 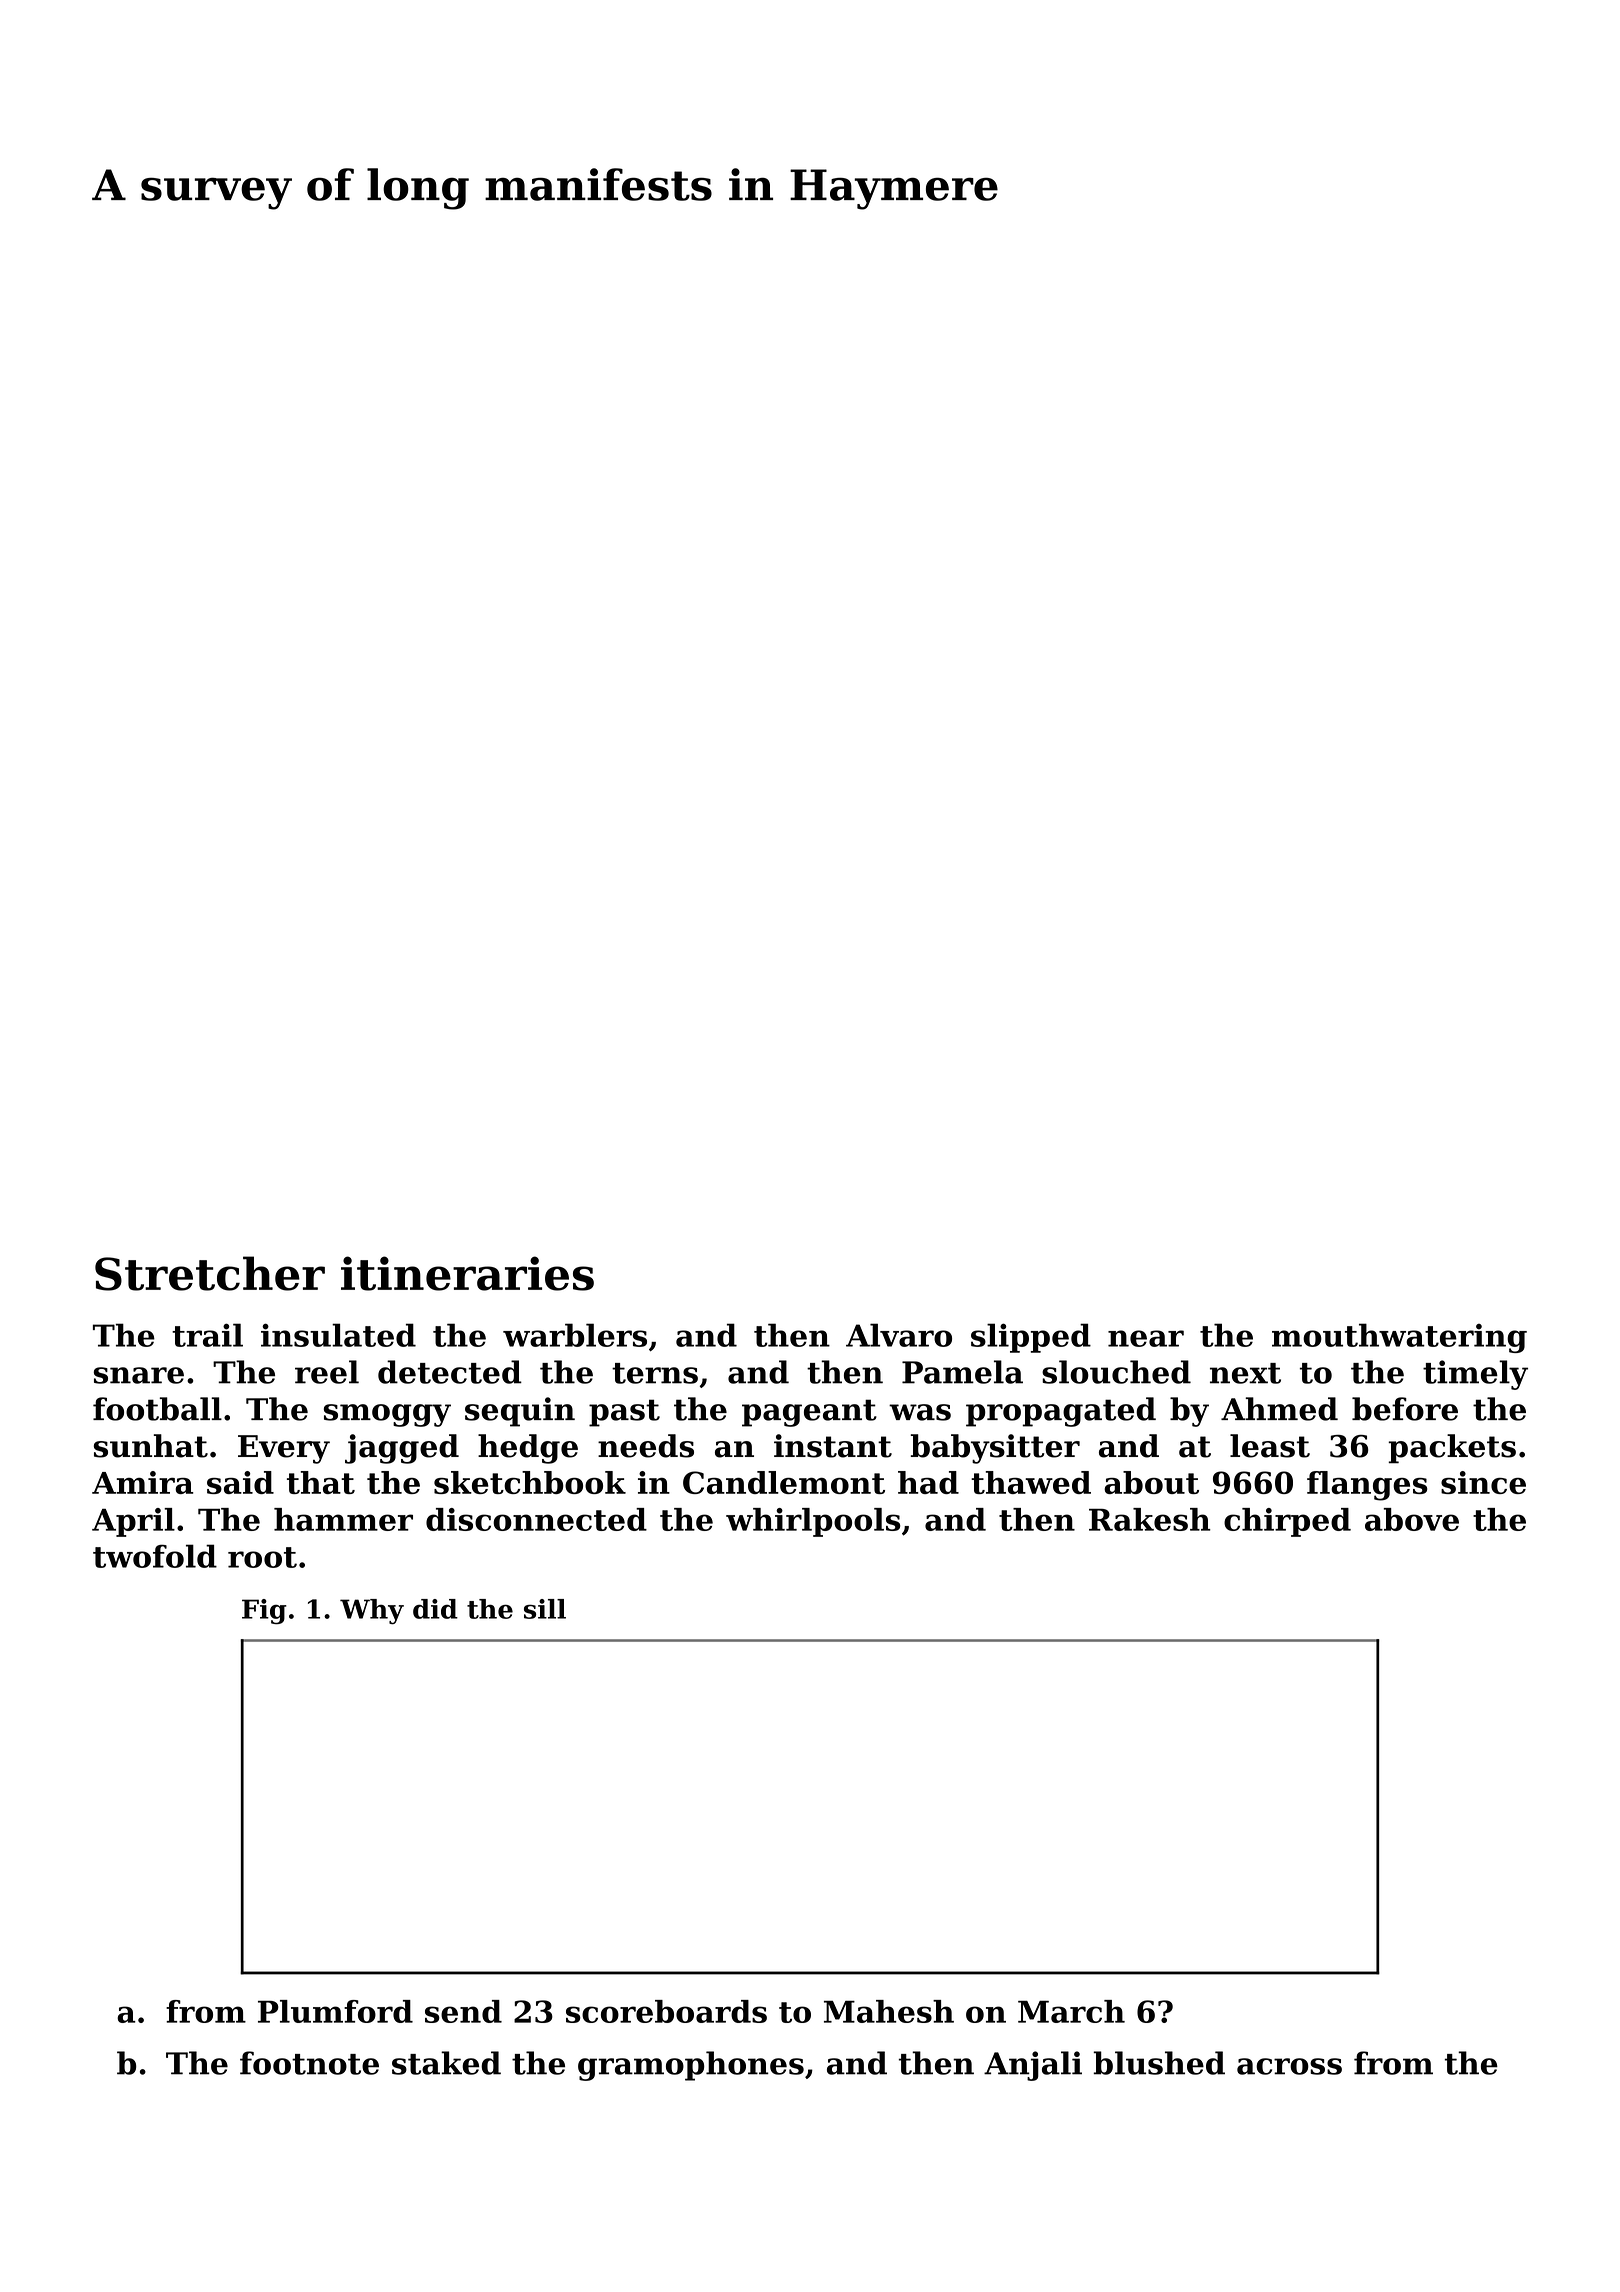 I want to click on thawed, so click(x=1031, y=1482).
